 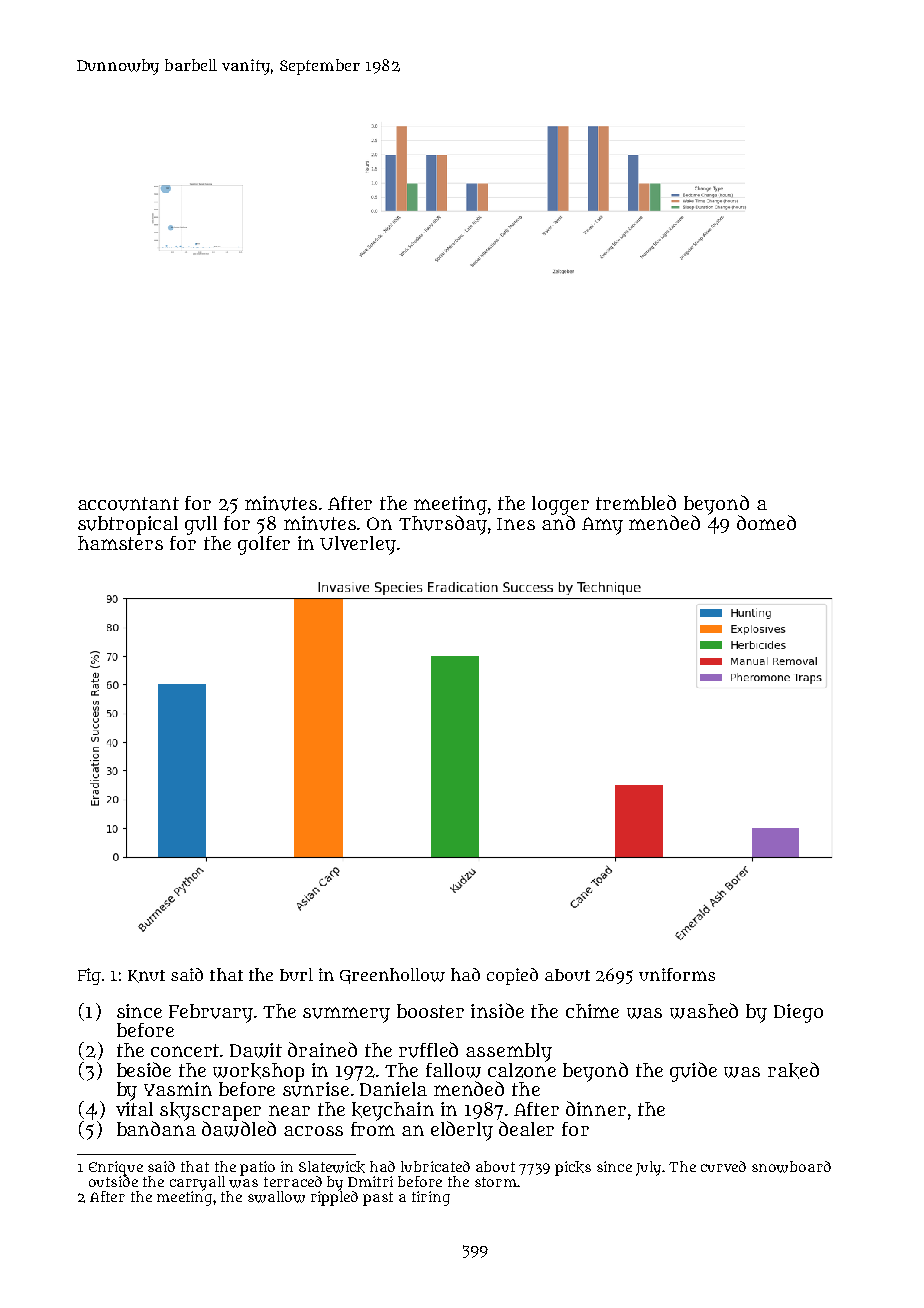 I want to click on domed, so click(x=766, y=522).
